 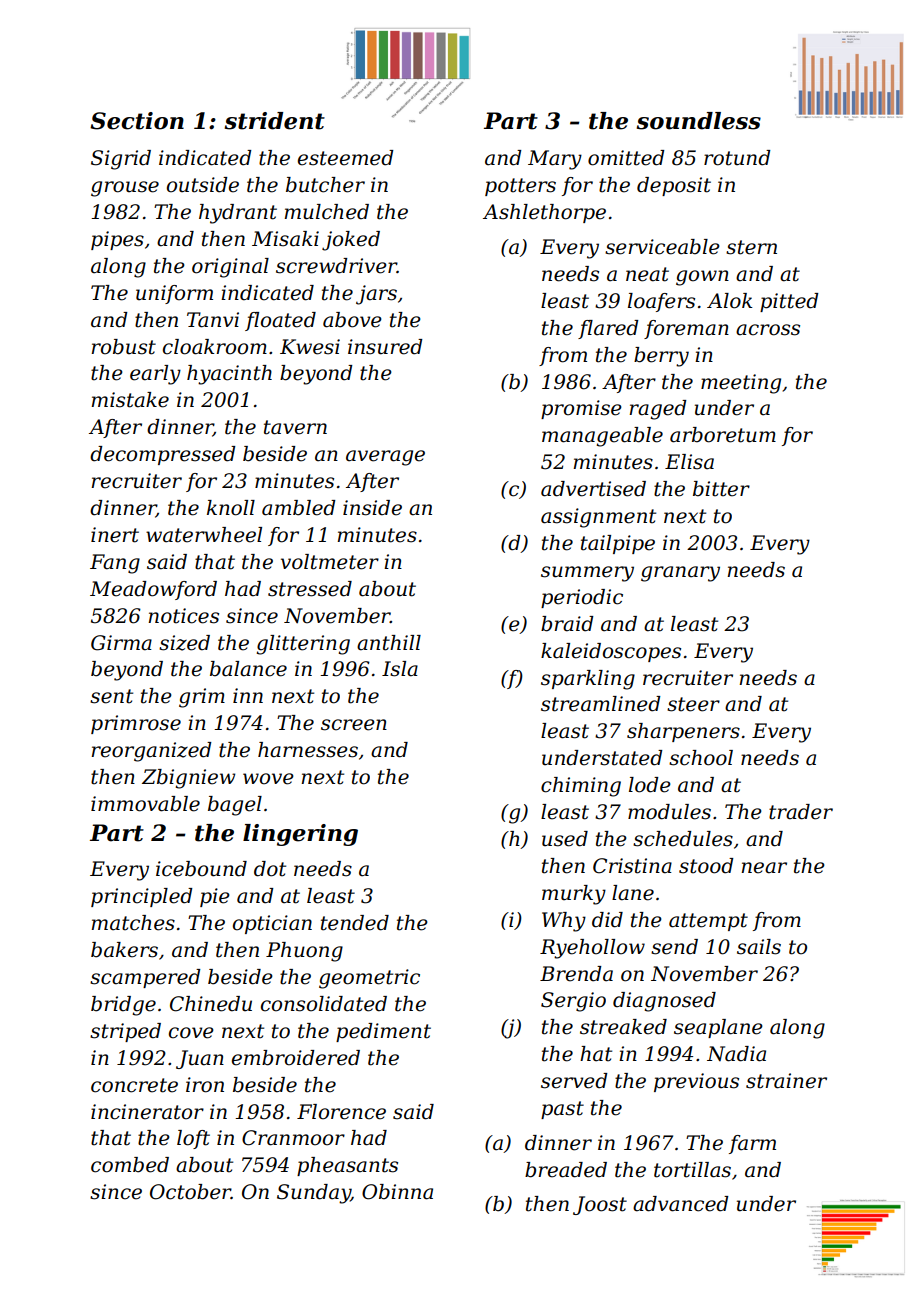 I want to click on combed, so click(x=130, y=1165).
